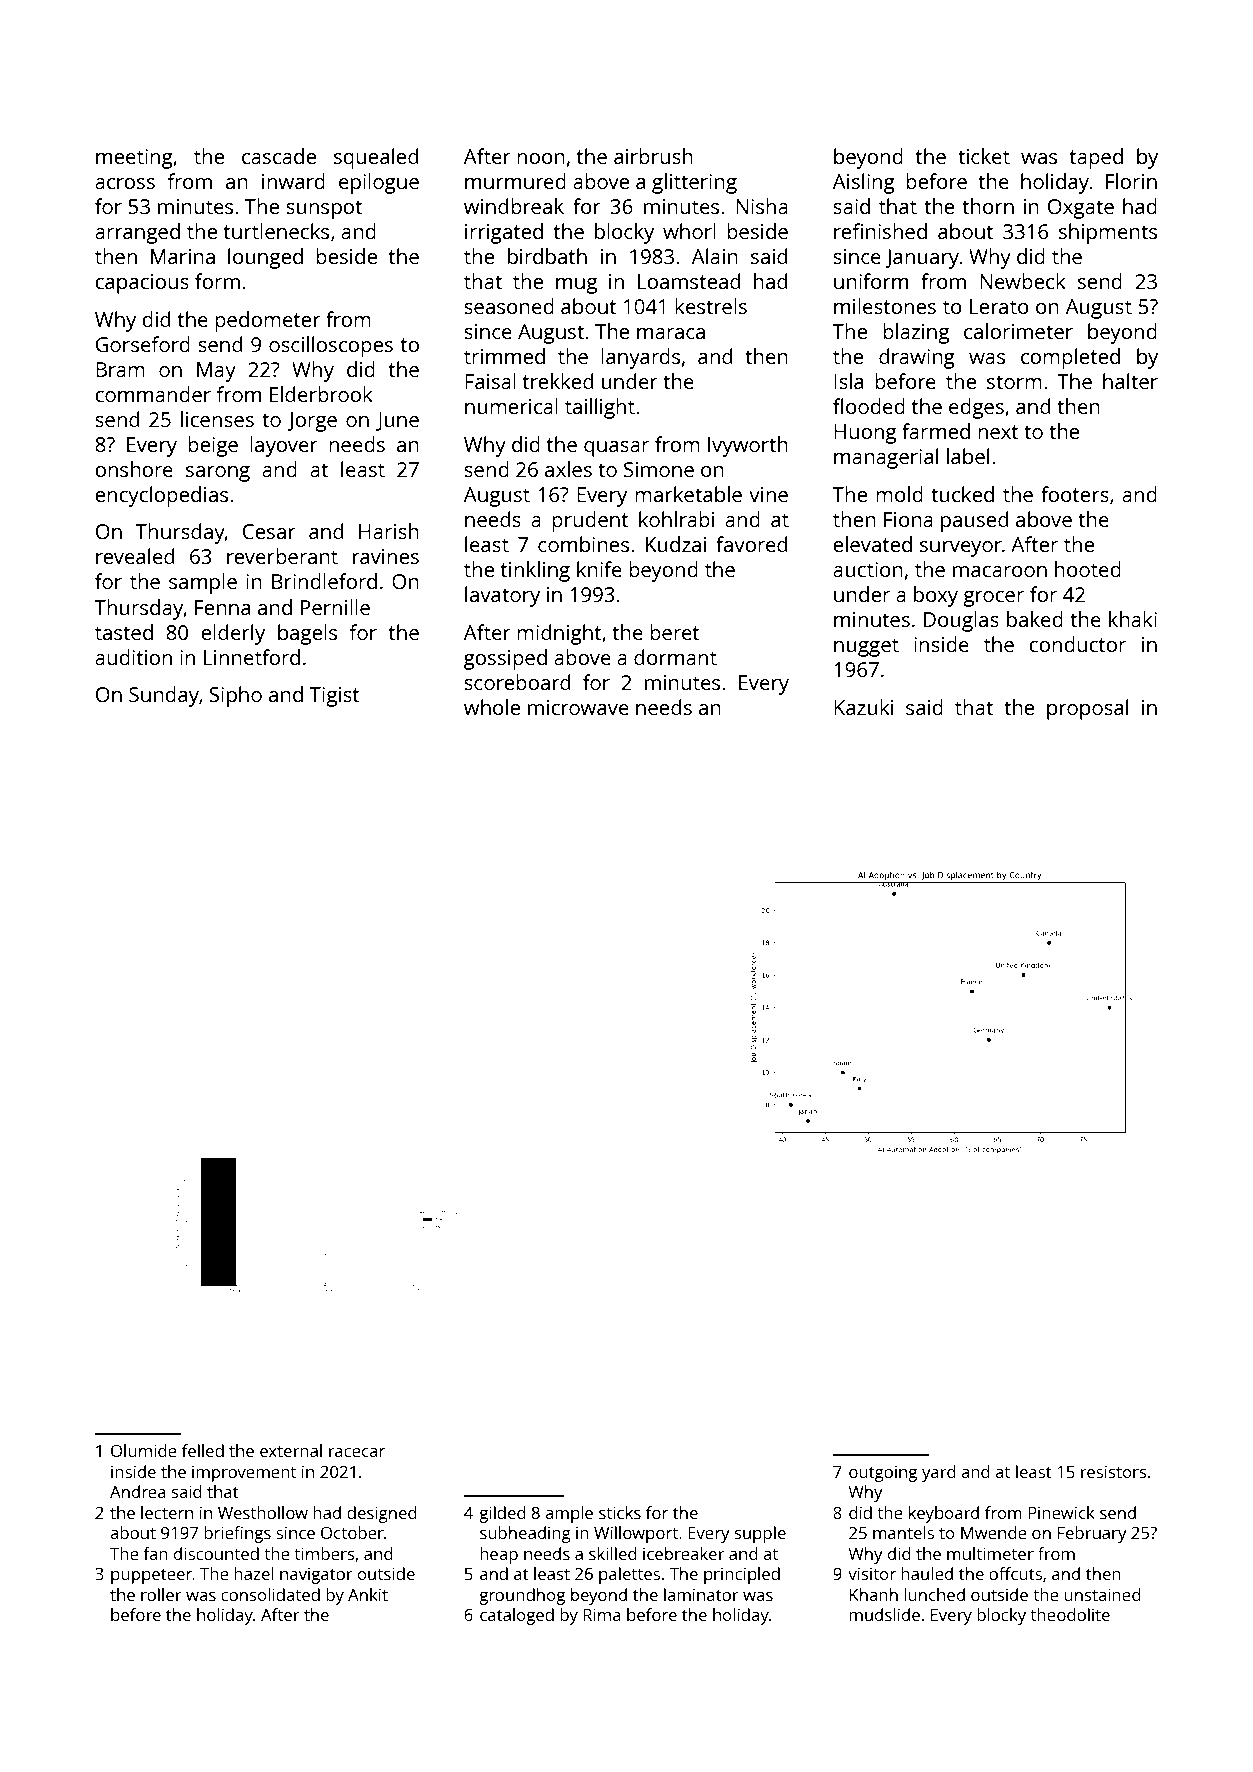 The width and height of the screenshot is (1253, 1772). I want to click on proposal, so click(1087, 709).
